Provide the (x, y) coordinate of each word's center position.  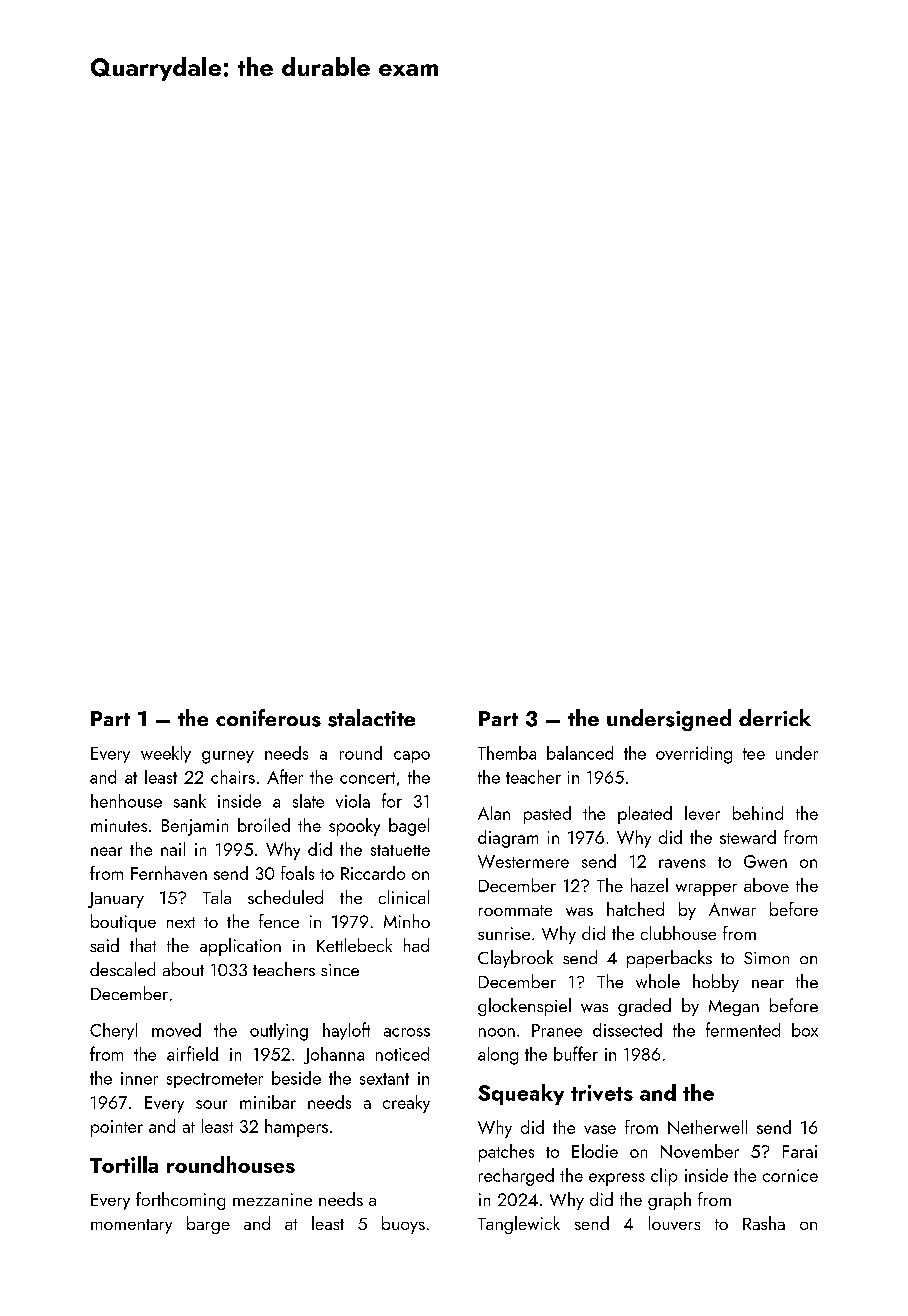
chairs (233, 777)
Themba (507, 753)
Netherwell (707, 1127)
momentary (131, 1226)
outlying (279, 1032)
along (498, 1056)
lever (702, 813)
